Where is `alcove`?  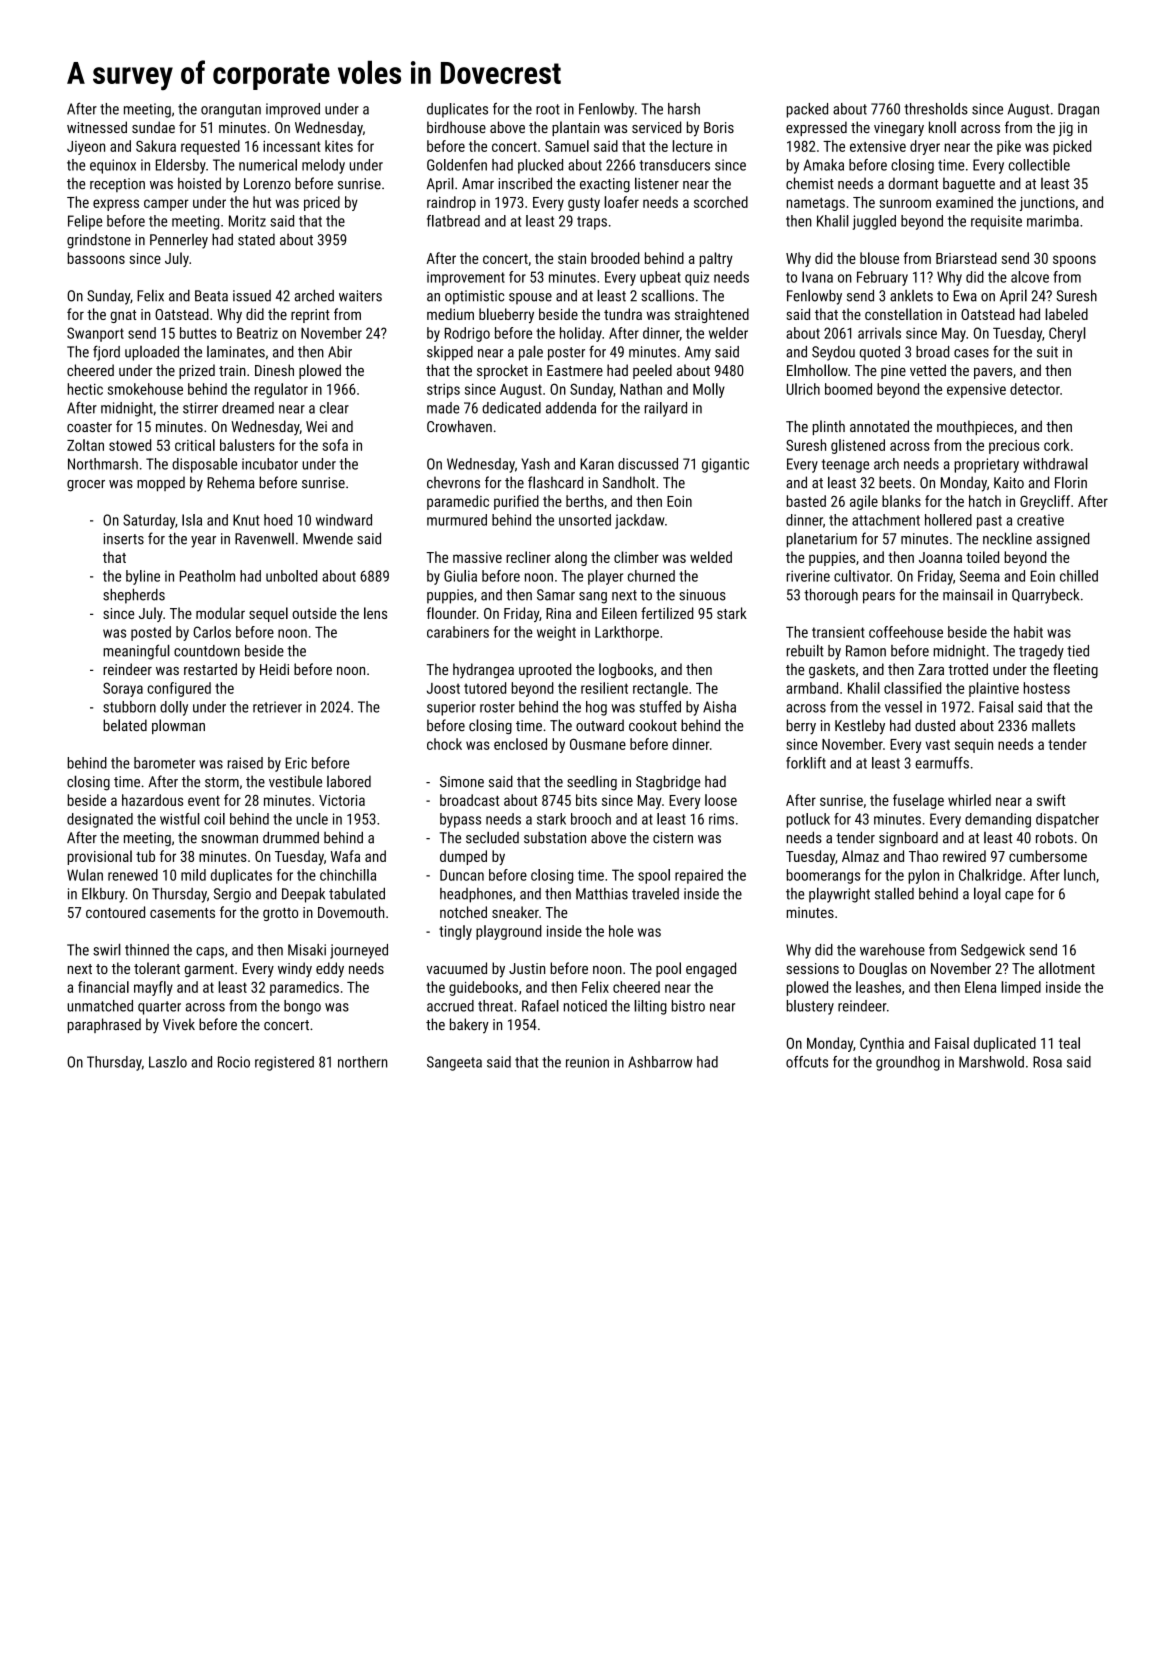 alcove is located at coordinates (1030, 277).
